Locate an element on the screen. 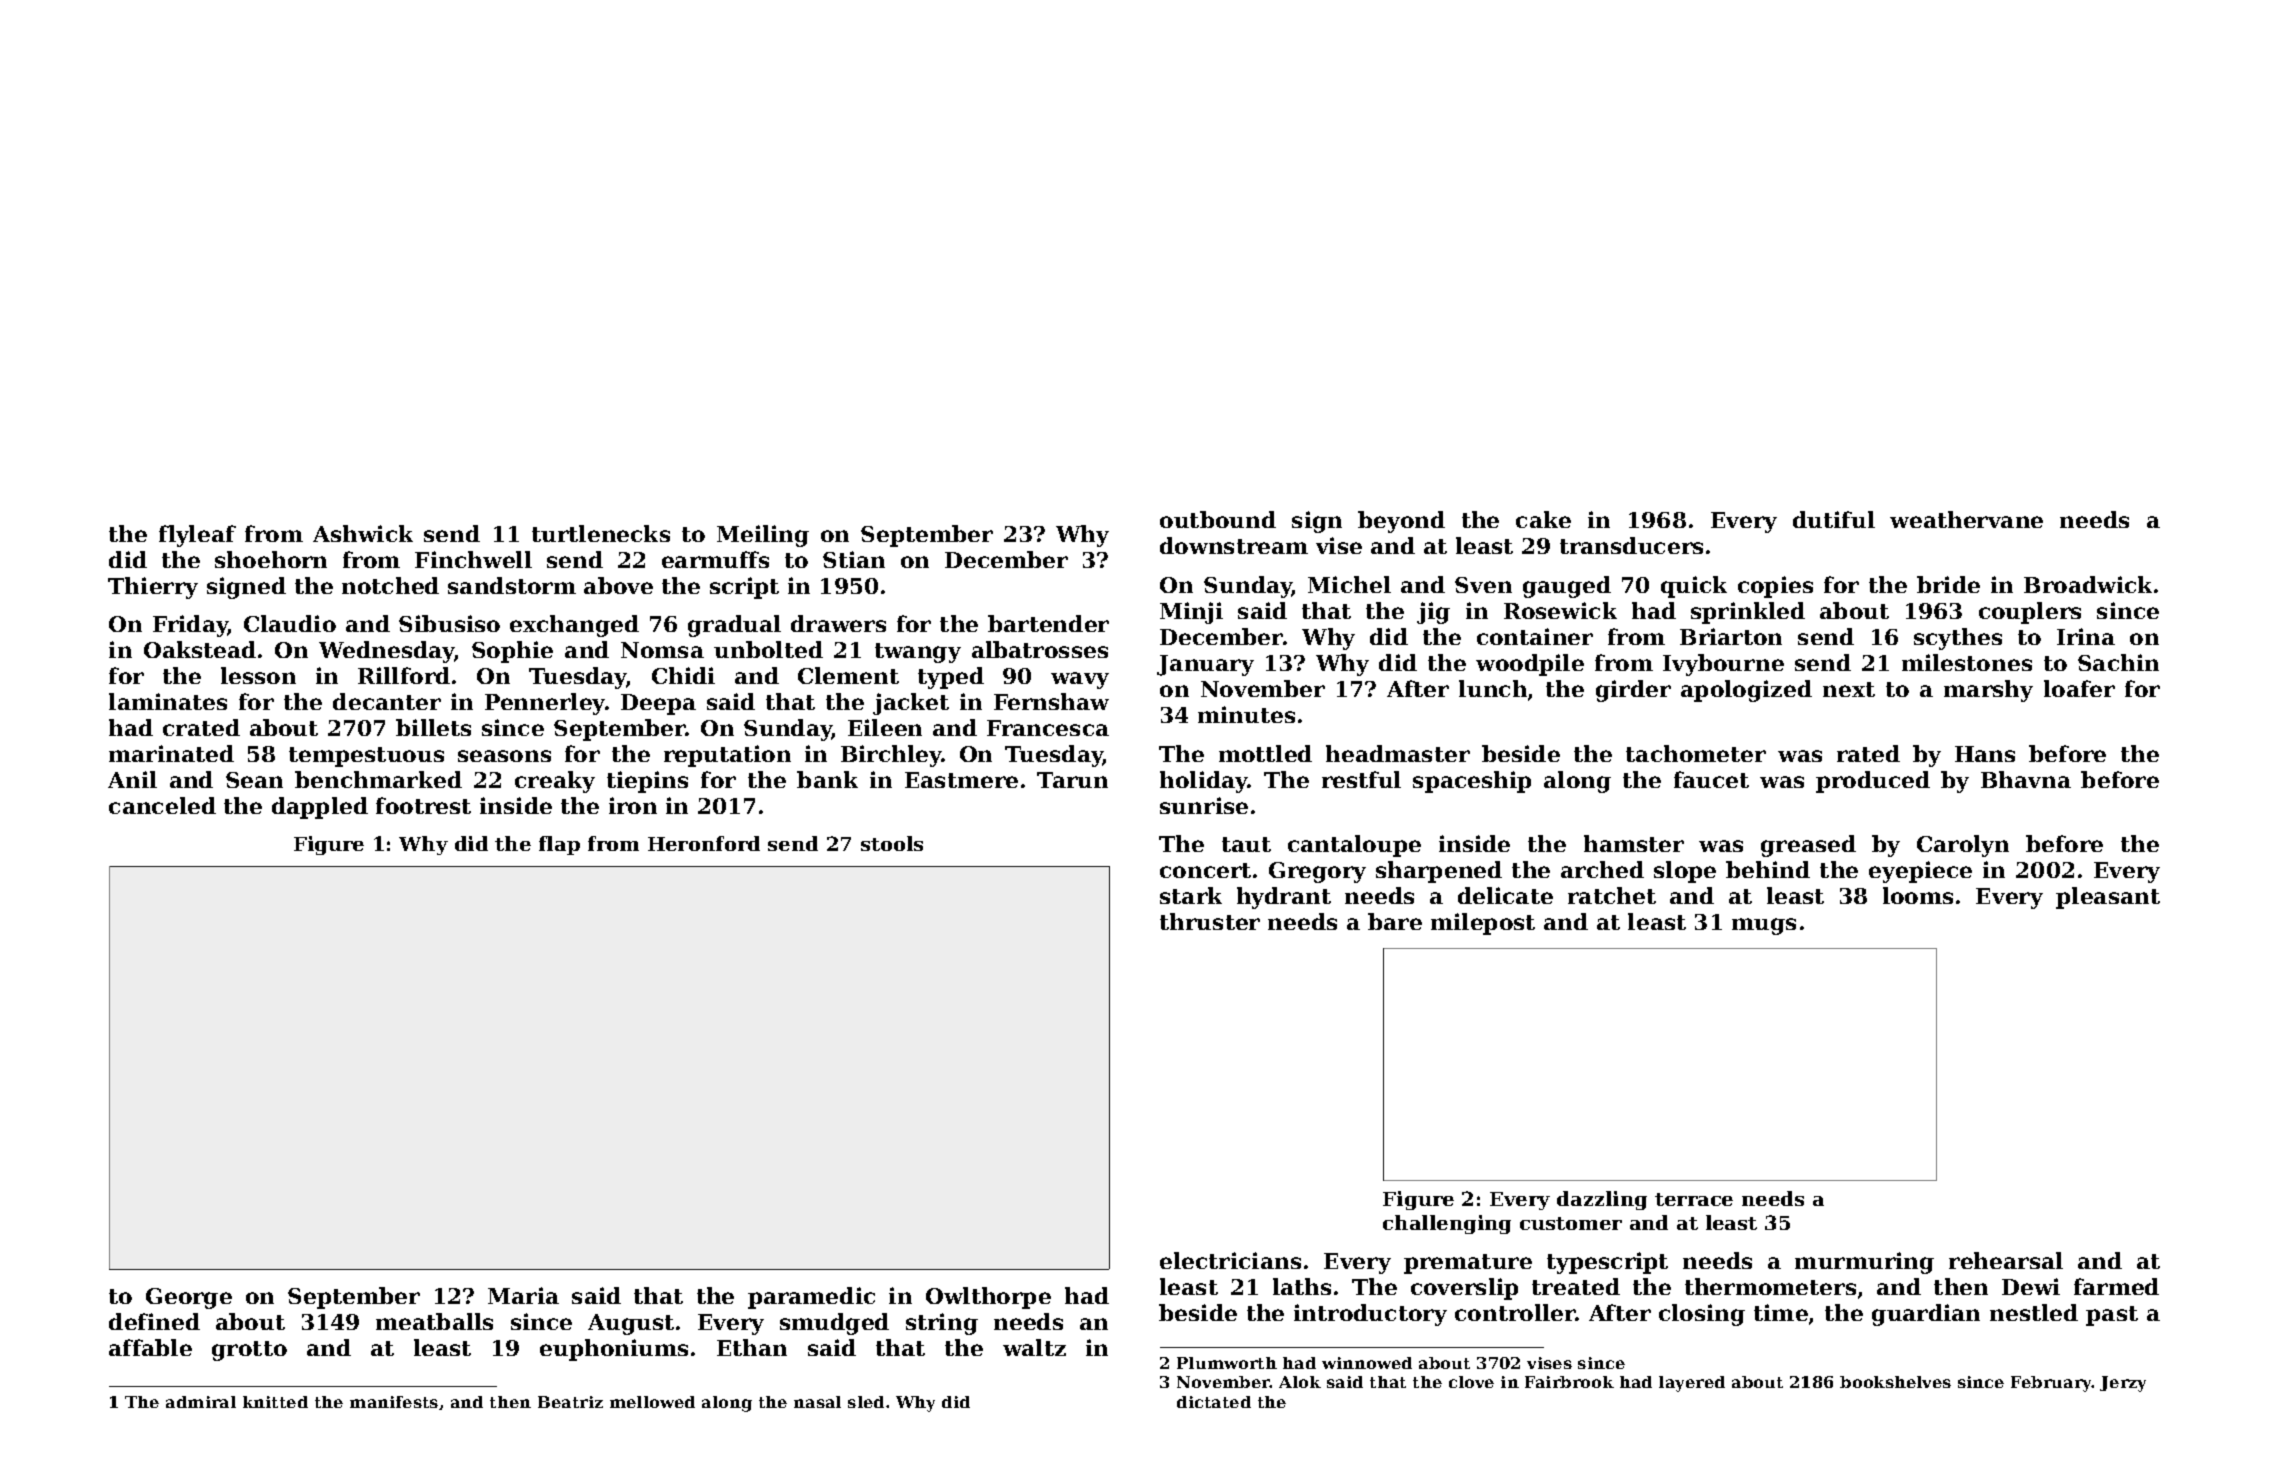  Meiling is located at coordinates (763, 536).
